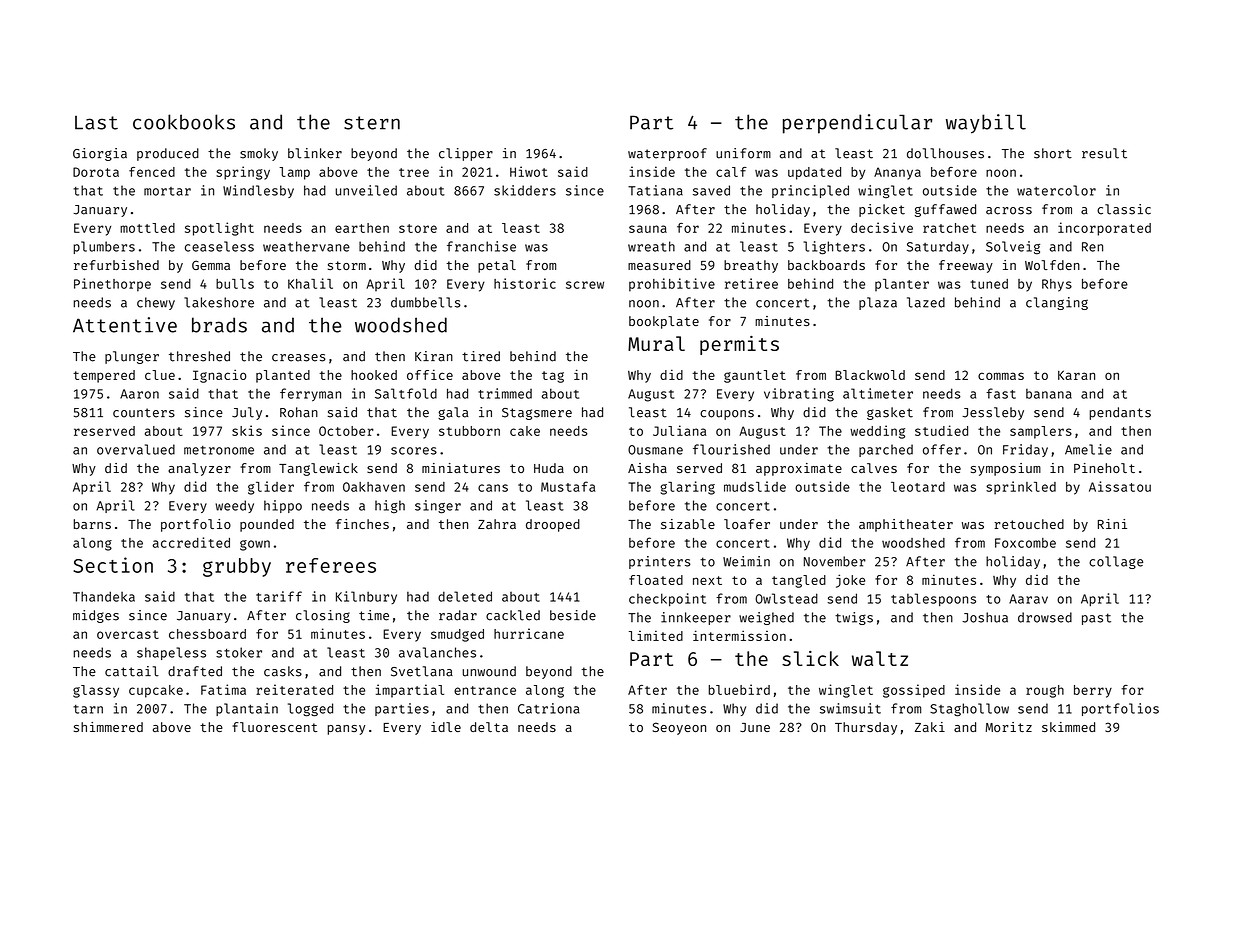  Describe the element at coordinates (1093, 691) in the screenshot. I see `berry` at that location.
